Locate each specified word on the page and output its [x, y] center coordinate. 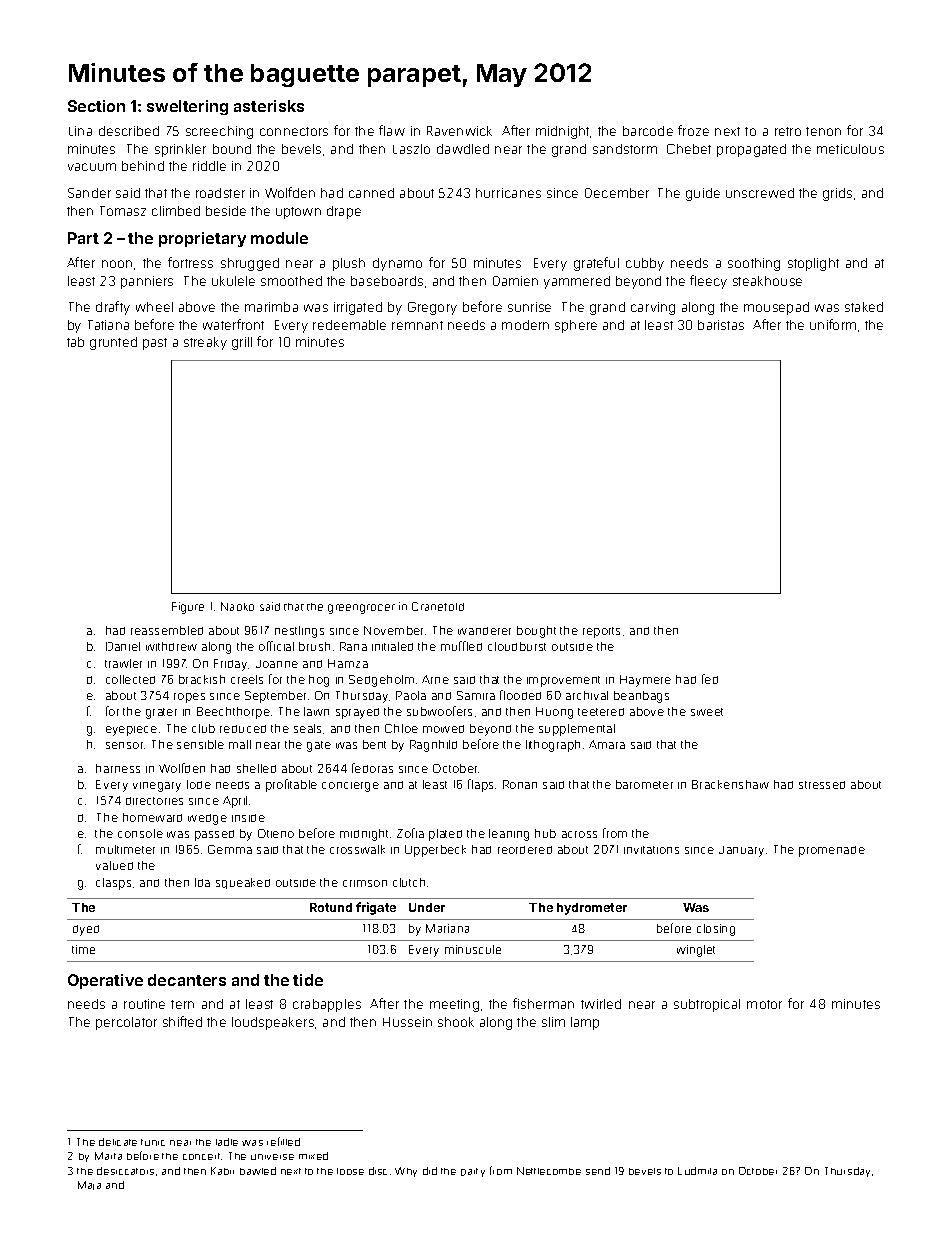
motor [764, 1004]
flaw [392, 130]
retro [788, 131]
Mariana [447, 928]
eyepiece [131, 731]
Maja [89, 1185]
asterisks [269, 106]
